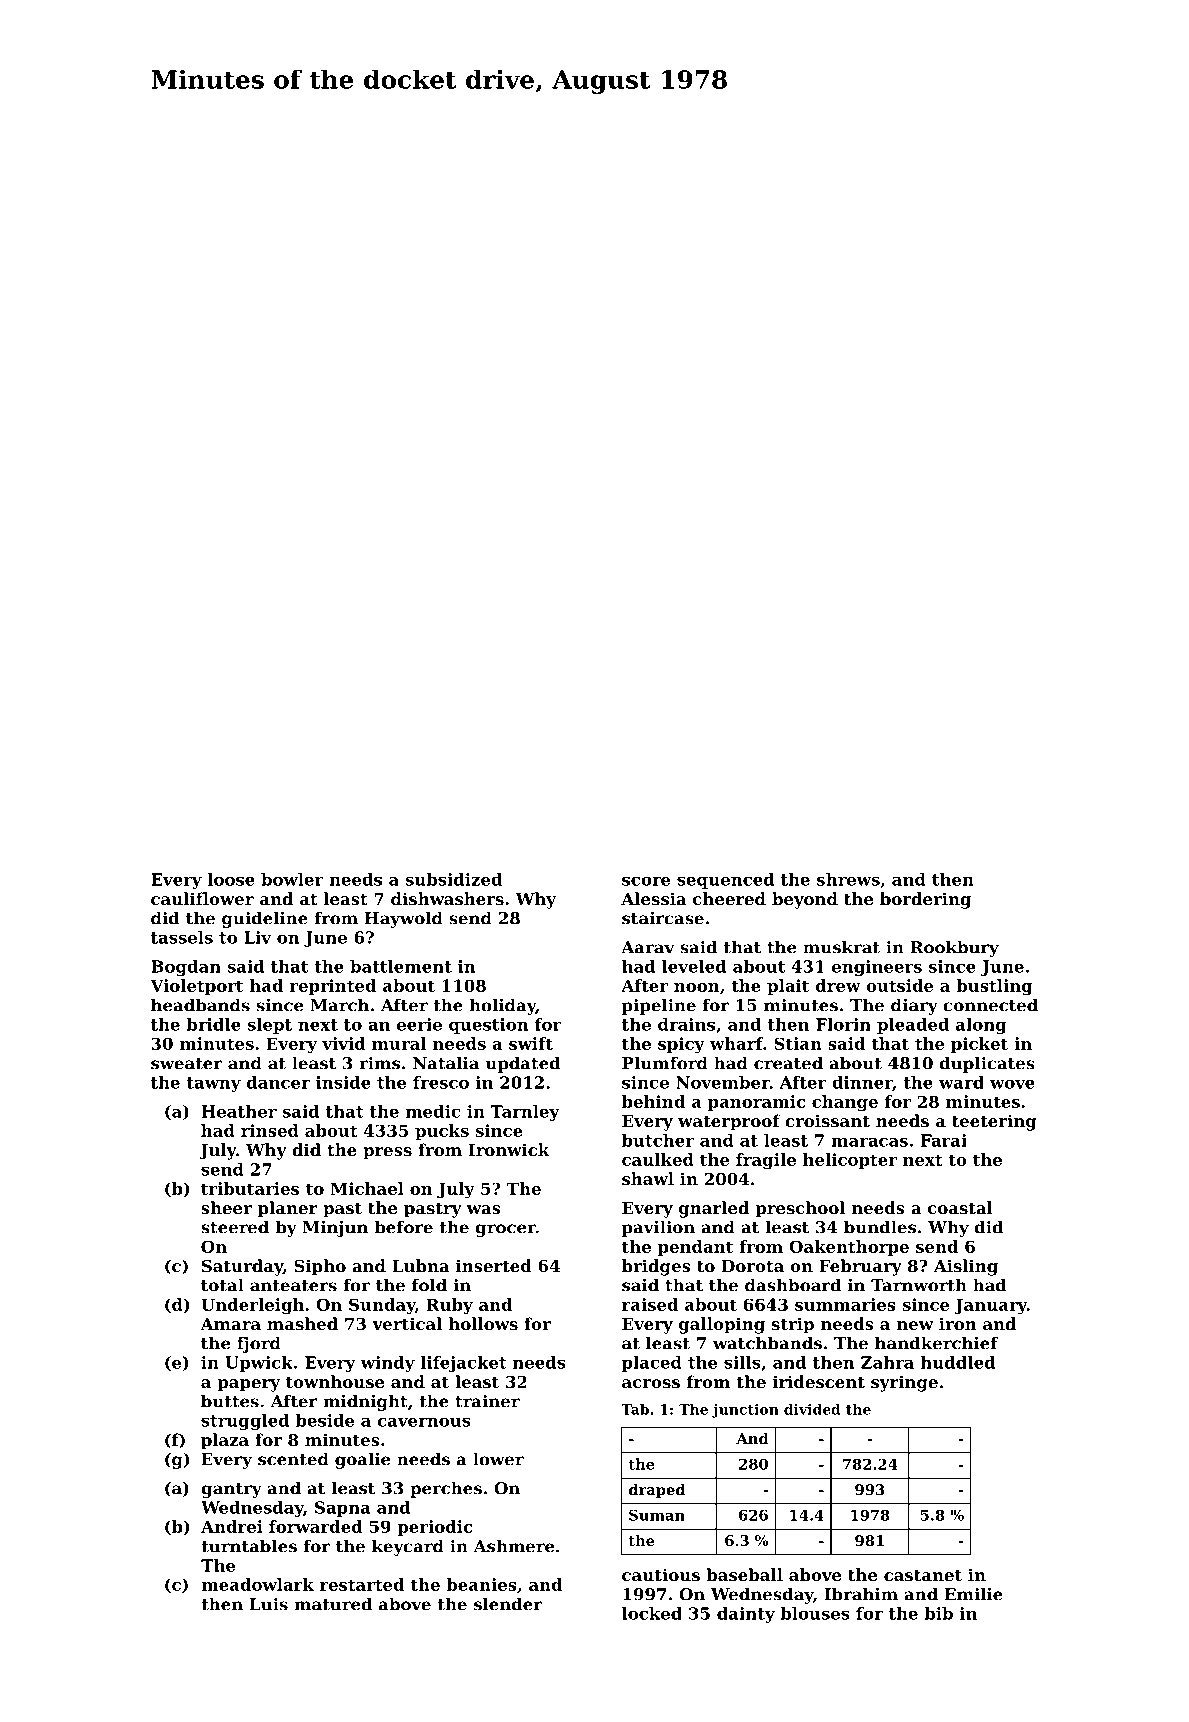  Describe the element at coordinates (848, 879) in the screenshot. I see `shrews` at that location.
